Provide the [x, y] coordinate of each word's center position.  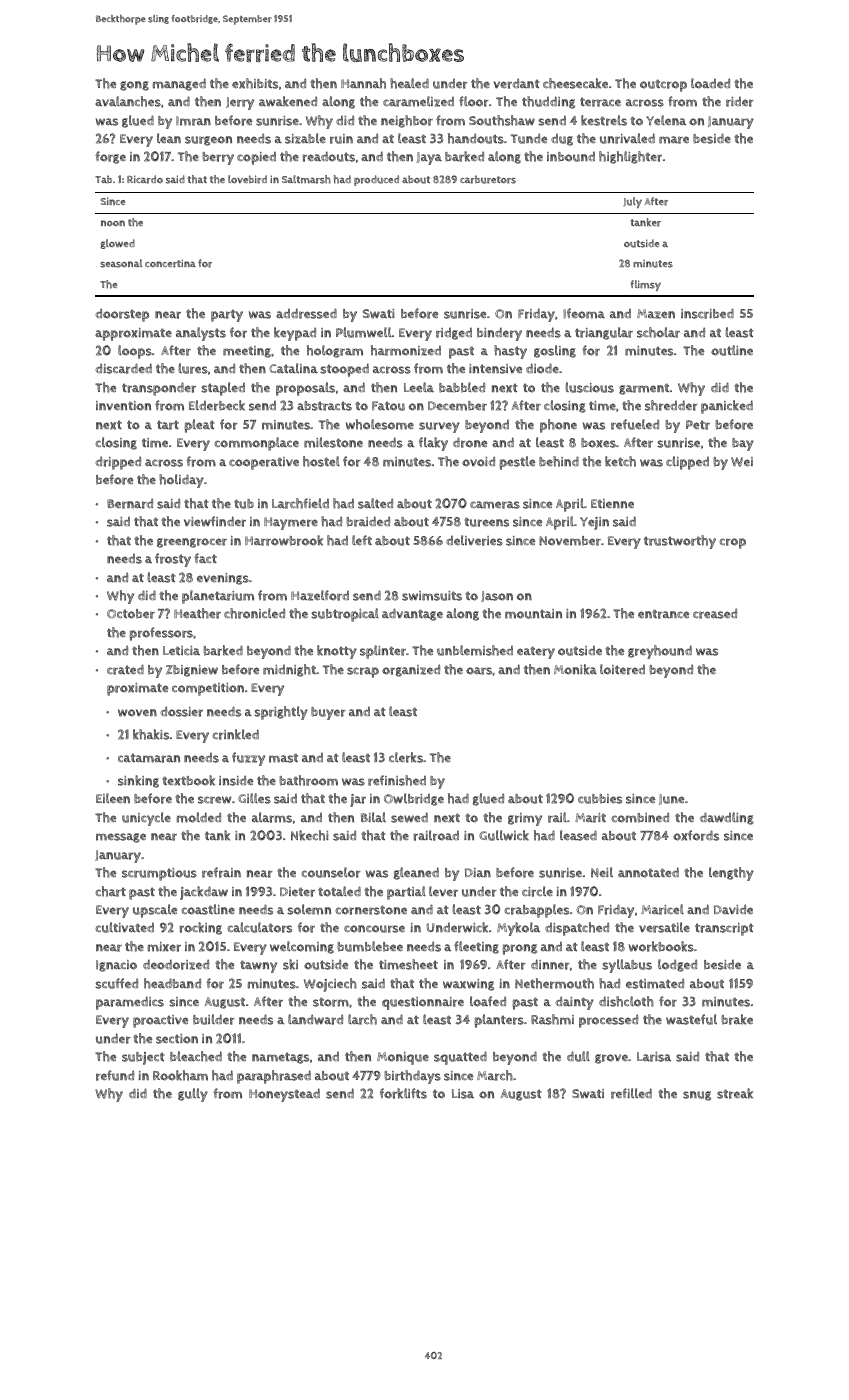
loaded [710, 83]
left [362, 540]
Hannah [363, 83]
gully [193, 1095]
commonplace [256, 444]
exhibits [255, 83]
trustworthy [680, 542]
